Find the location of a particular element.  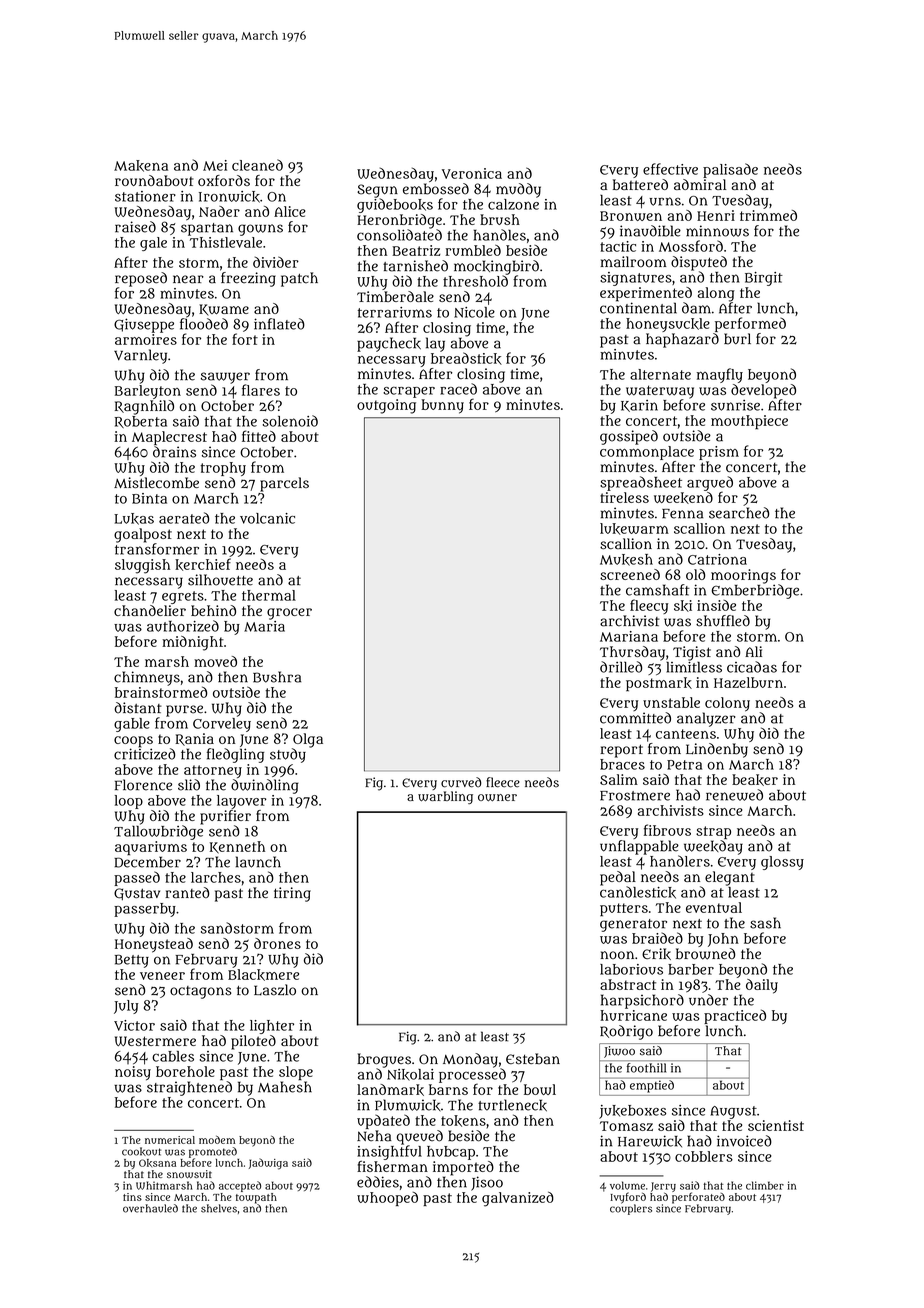

mockingbird is located at coordinates (496, 267).
